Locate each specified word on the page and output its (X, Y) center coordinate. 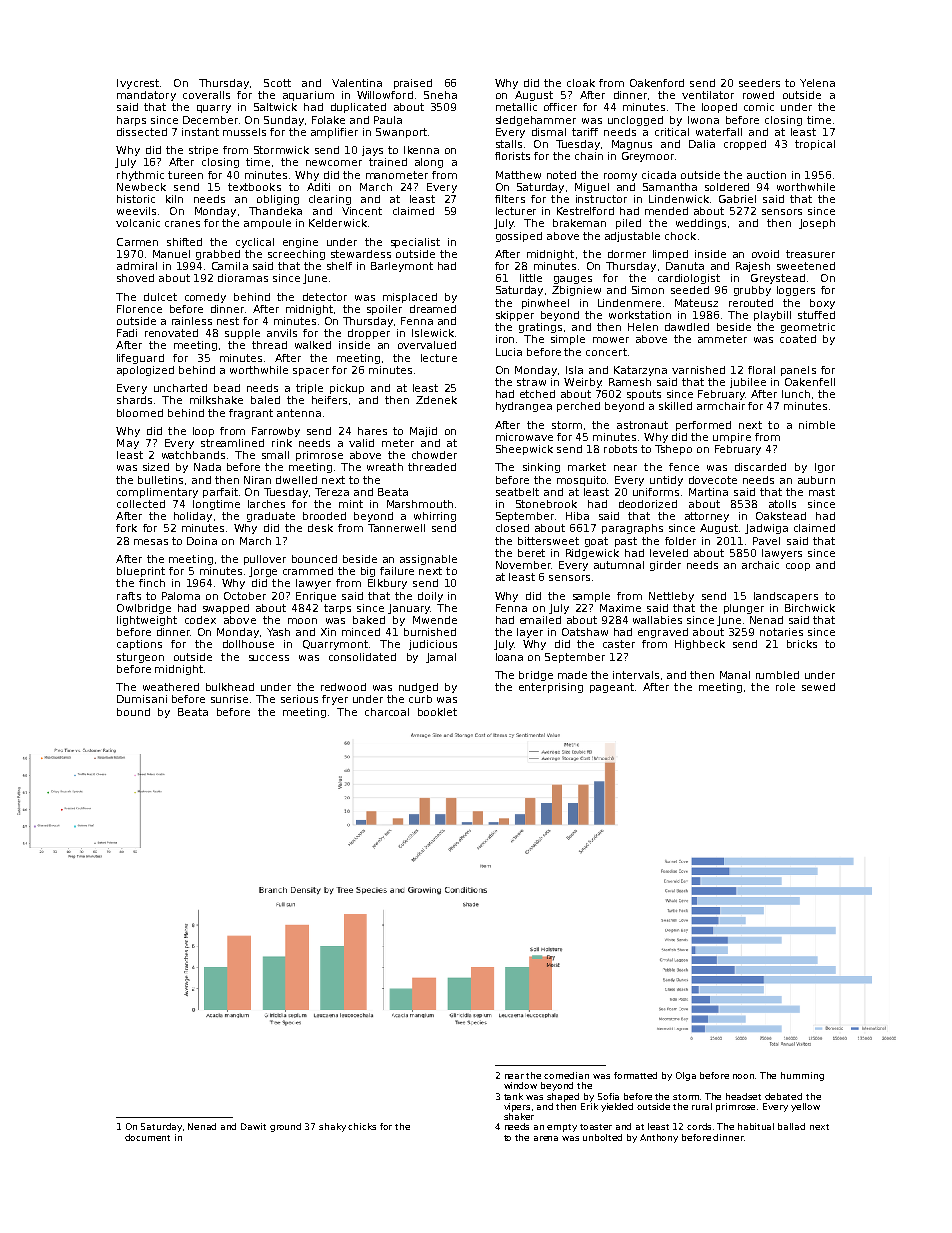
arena (546, 1138)
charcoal (387, 712)
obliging (278, 200)
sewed (818, 687)
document (147, 1137)
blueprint (141, 572)
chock (680, 236)
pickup (347, 389)
